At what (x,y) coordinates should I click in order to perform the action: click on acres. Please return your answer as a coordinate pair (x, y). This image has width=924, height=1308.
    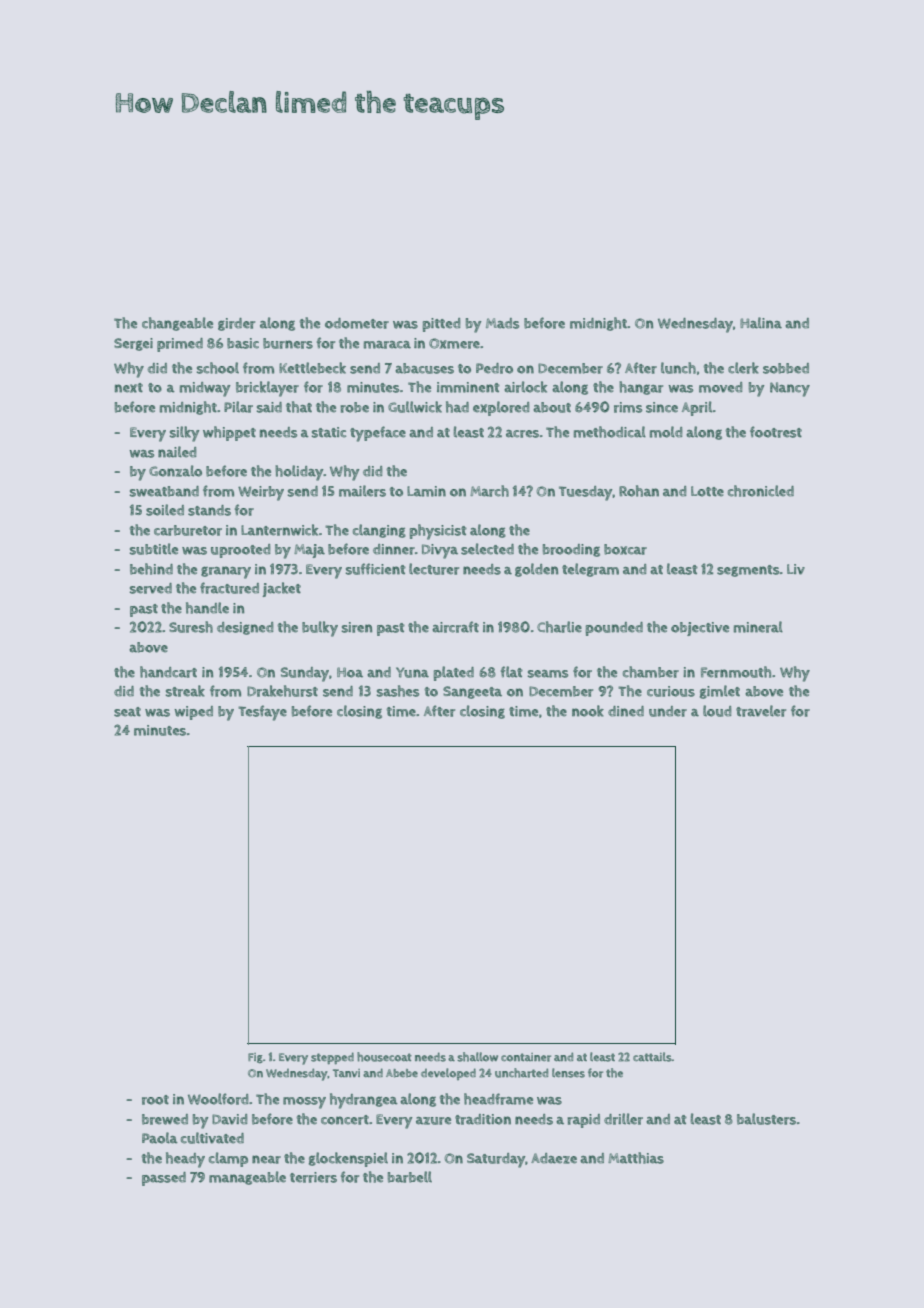
    Looking at the image, I should click on (522, 434).
